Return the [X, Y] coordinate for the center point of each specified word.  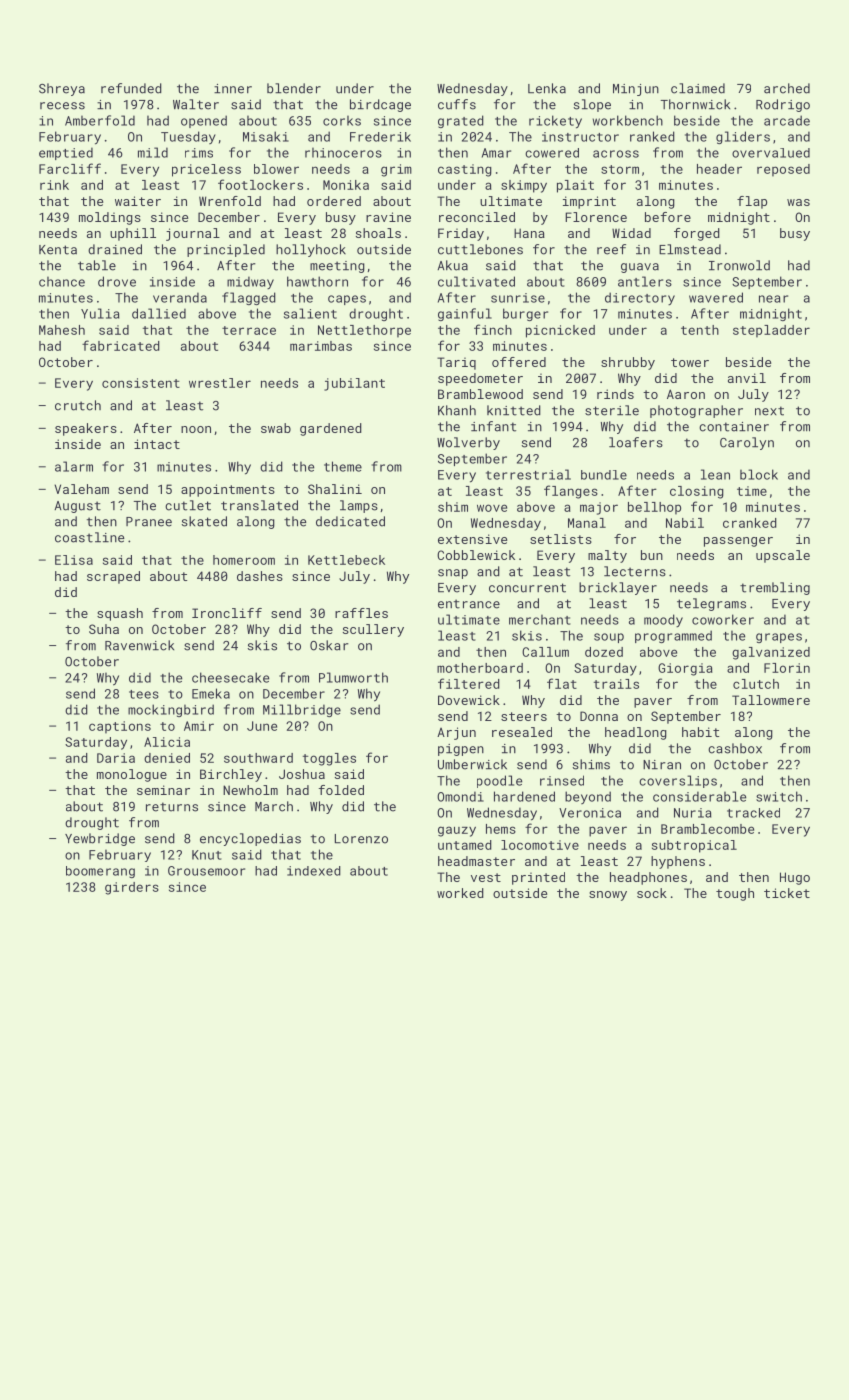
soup [609, 638]
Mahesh [62, 330]
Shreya [62, 89]
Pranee [149, 522]
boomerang [100, 872]
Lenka [547, 88]
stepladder [771, 331]
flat [562, 683]
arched [787, 88]
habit [700, 732]
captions [120, 727]
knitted [514, 410]
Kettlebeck [346, 560]
